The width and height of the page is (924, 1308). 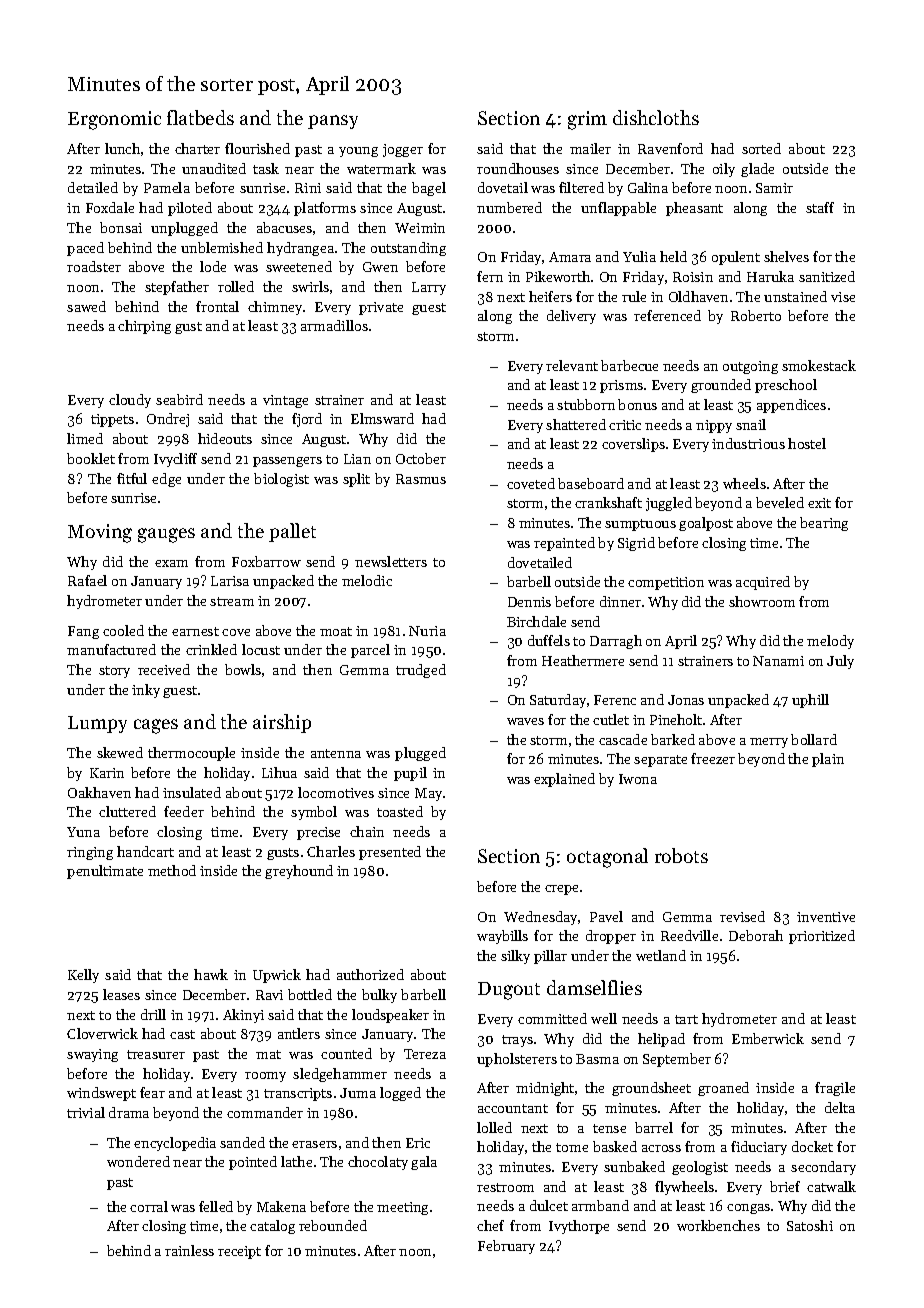 I want to click on Deborah, so click(x=756, y=935).
